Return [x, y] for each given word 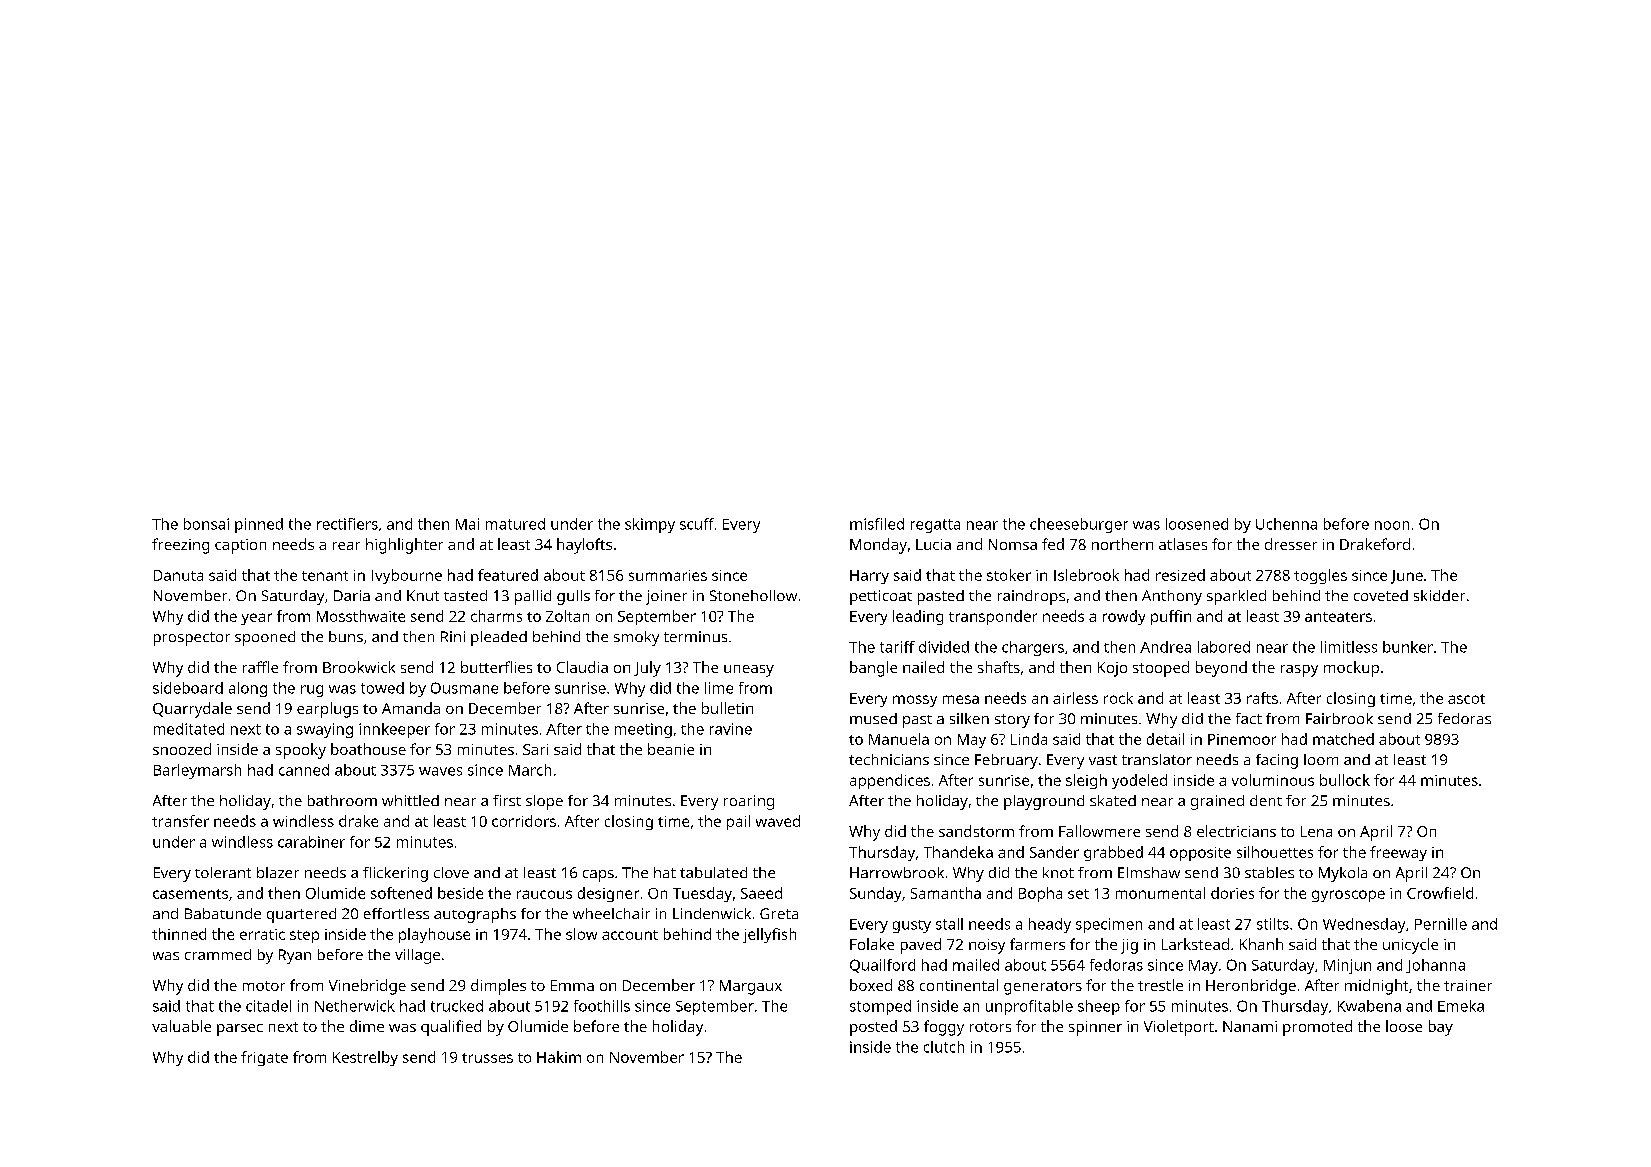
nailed [923, 667]
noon [1392, 525]
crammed [218, 954]
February [1006, 761]
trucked [457, 1006]
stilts [1273, 924]
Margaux [751, 987]
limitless [1349, 647]
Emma [572, 985]
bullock [1345, 780]
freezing [180, 546]
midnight [1376, 987]
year [256, 619]
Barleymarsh [197, 771]
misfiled [877, 524]
